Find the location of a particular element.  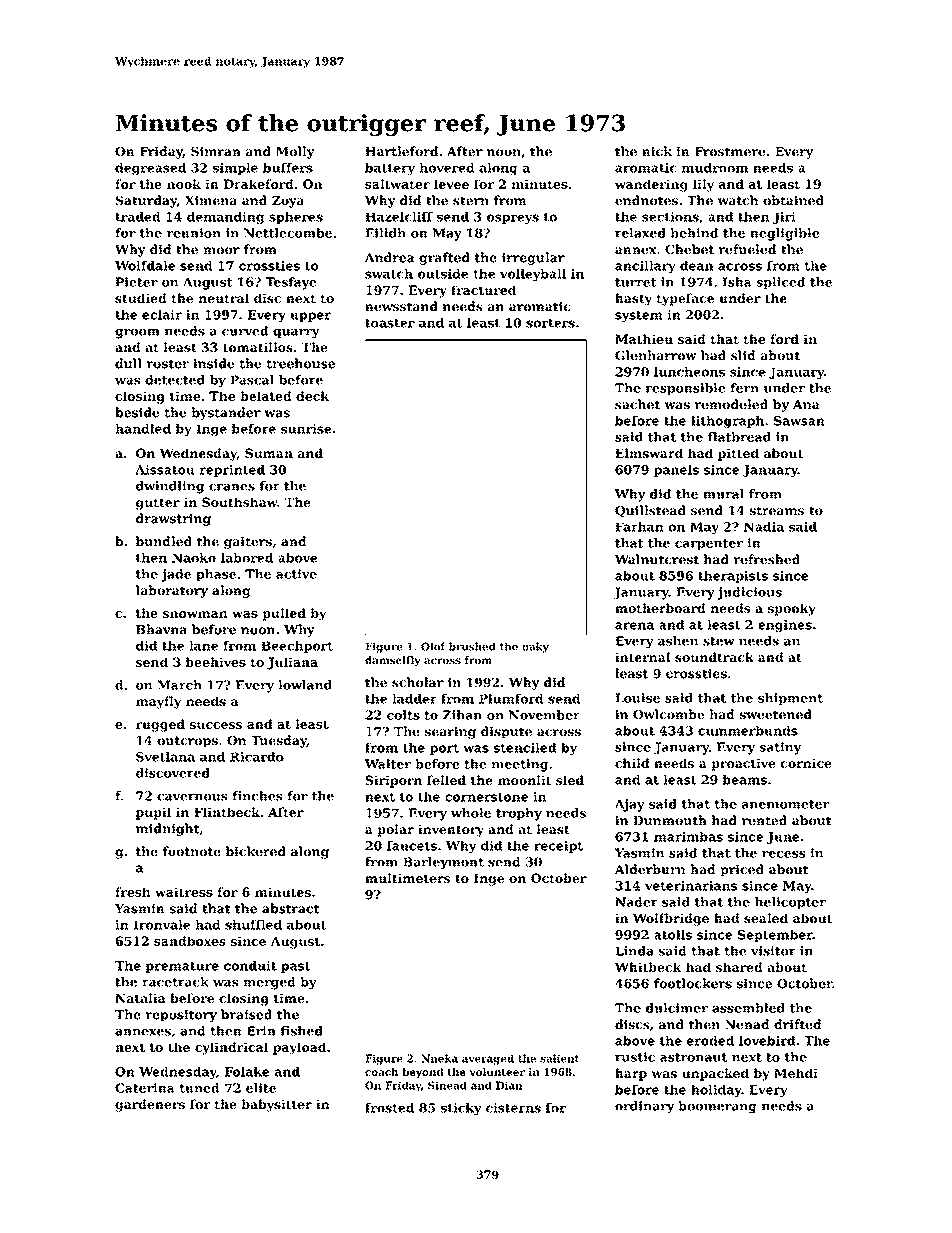

spliced is located at coordinates (781, 283).
